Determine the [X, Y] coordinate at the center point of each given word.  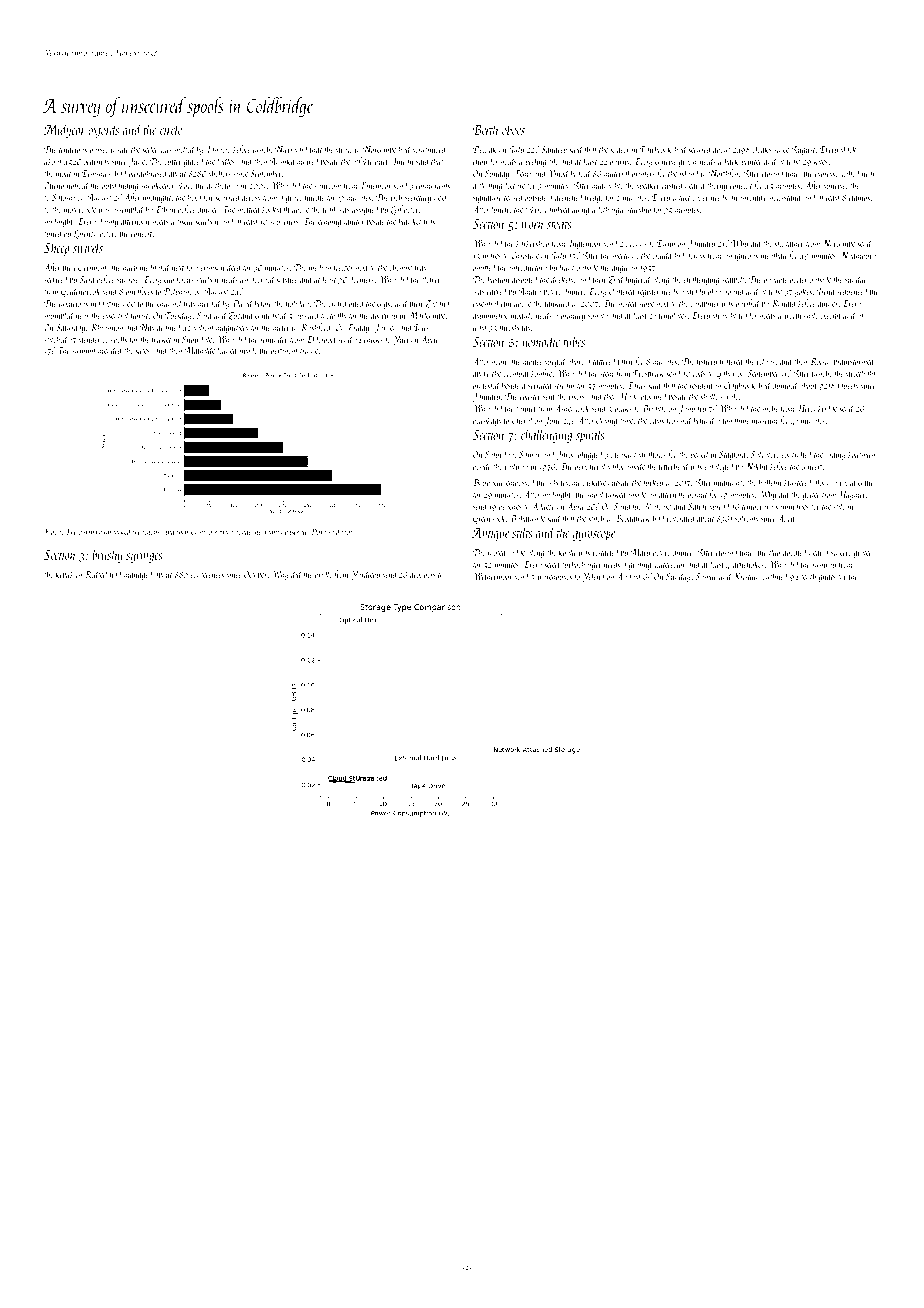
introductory [528, 268]
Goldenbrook [80, 292]
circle [171, 129]
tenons [151, 532]
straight [725, 316]
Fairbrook [655, 149]
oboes [513, 129]
